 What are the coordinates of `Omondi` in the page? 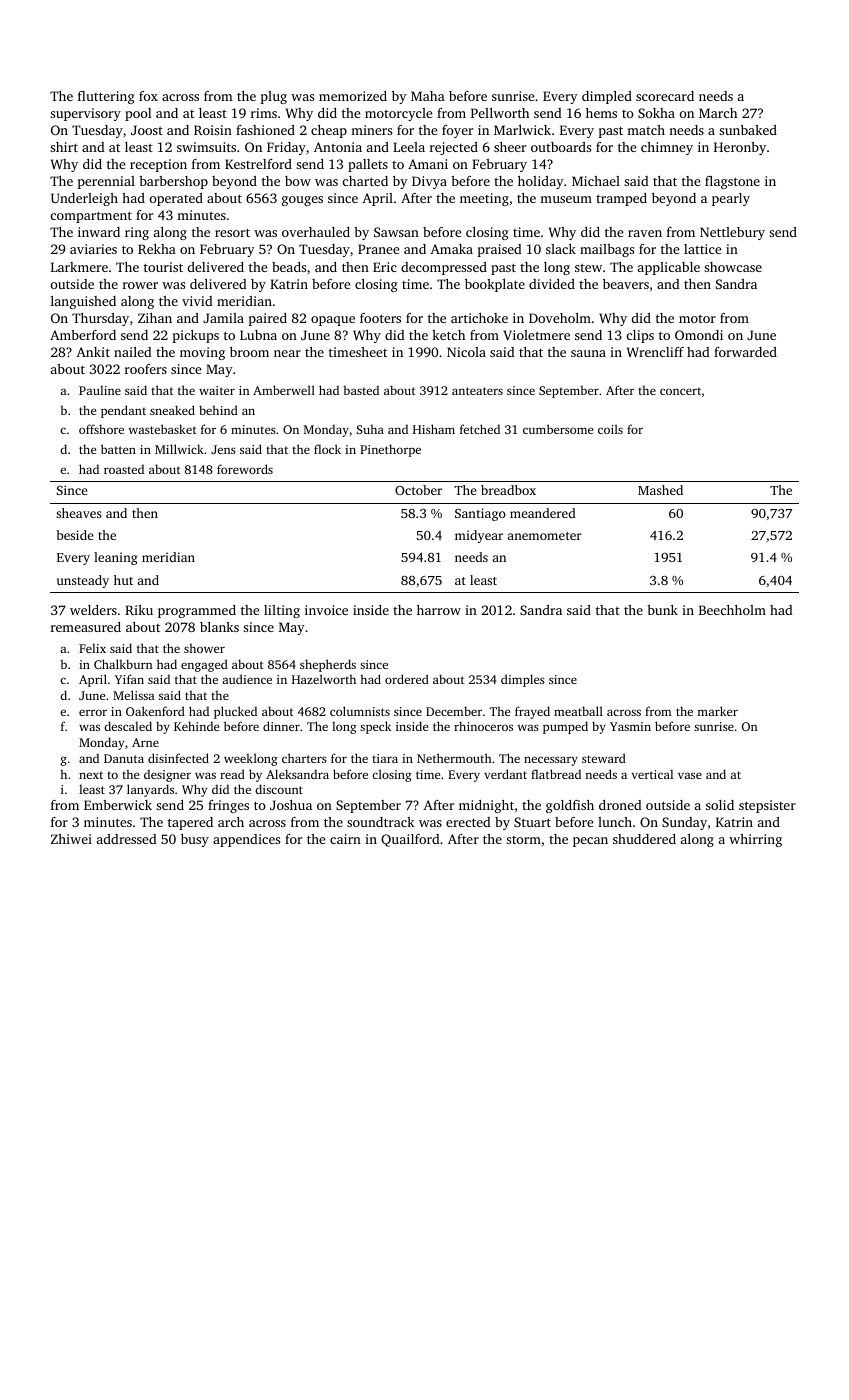 It's located at (699, 335).
